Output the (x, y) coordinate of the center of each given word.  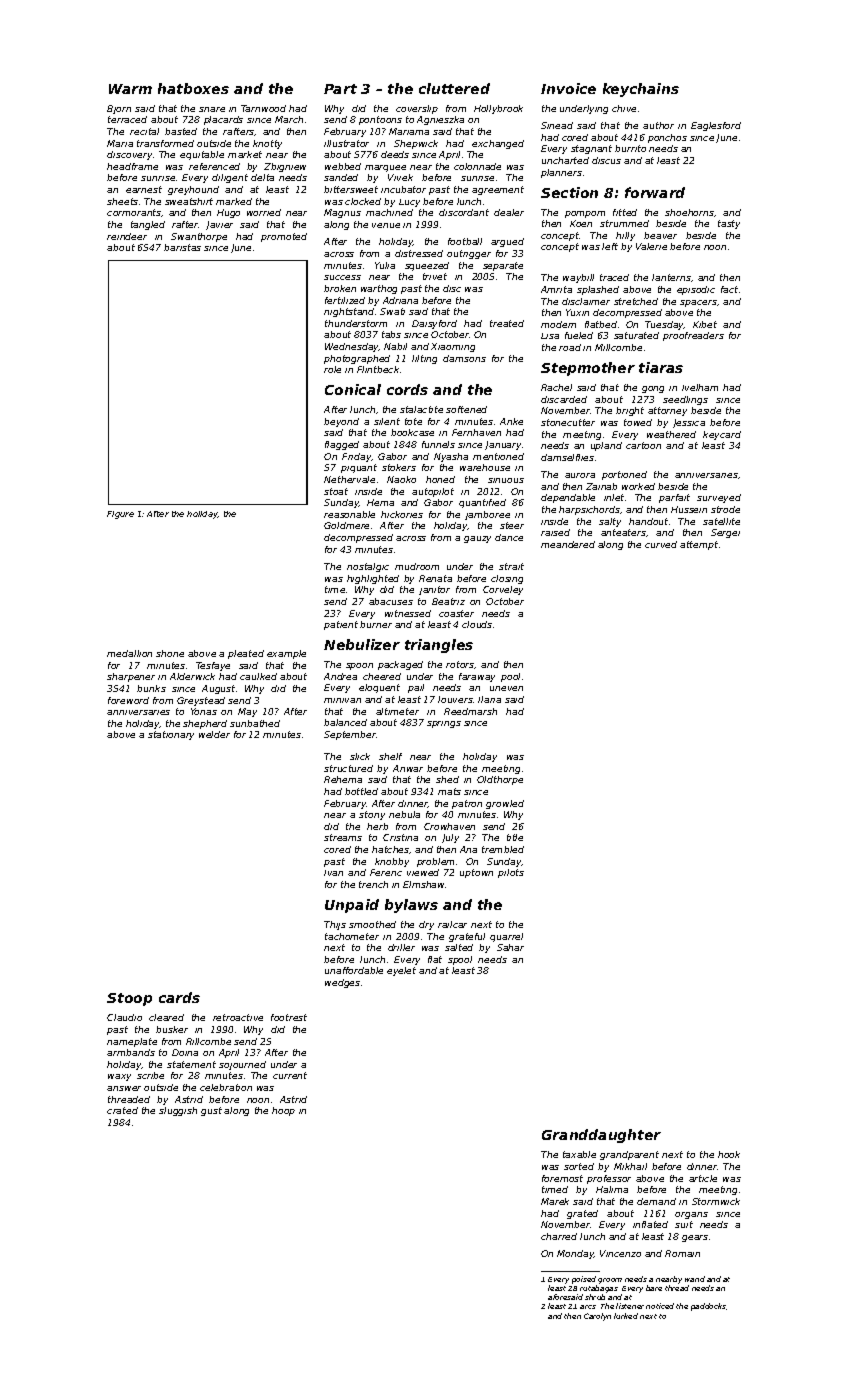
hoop (283, 1111)
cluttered (454, 88)
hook (729, 1154)
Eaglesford (716, 126)
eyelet (401, 971)
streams (343, 837)
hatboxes (193, 88)
